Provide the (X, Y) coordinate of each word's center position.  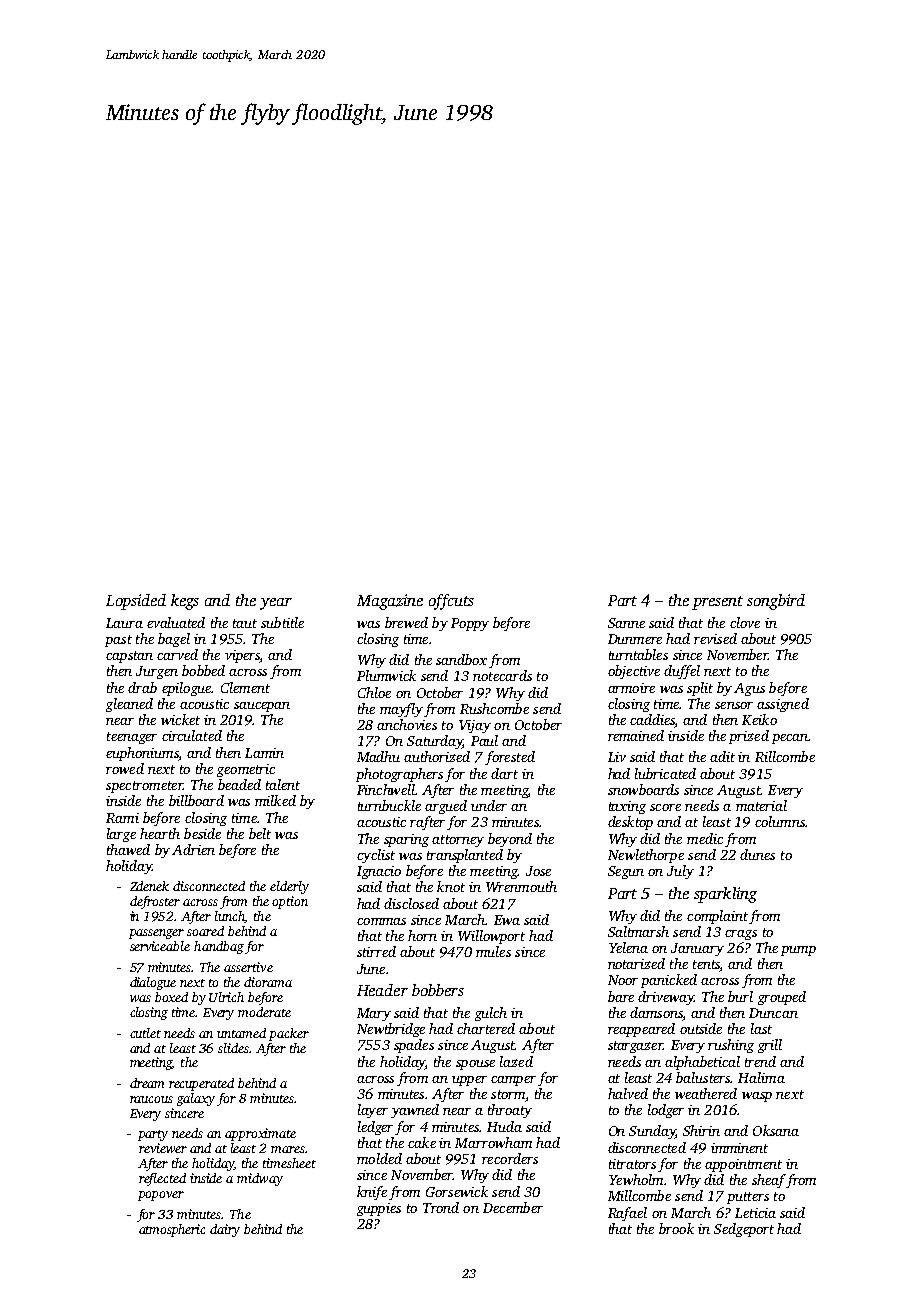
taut (245, 623)
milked (275, 800)
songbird (776, 602)
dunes (757, 854)
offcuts (451, 602)
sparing (406, 840)
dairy (225, 1230)
